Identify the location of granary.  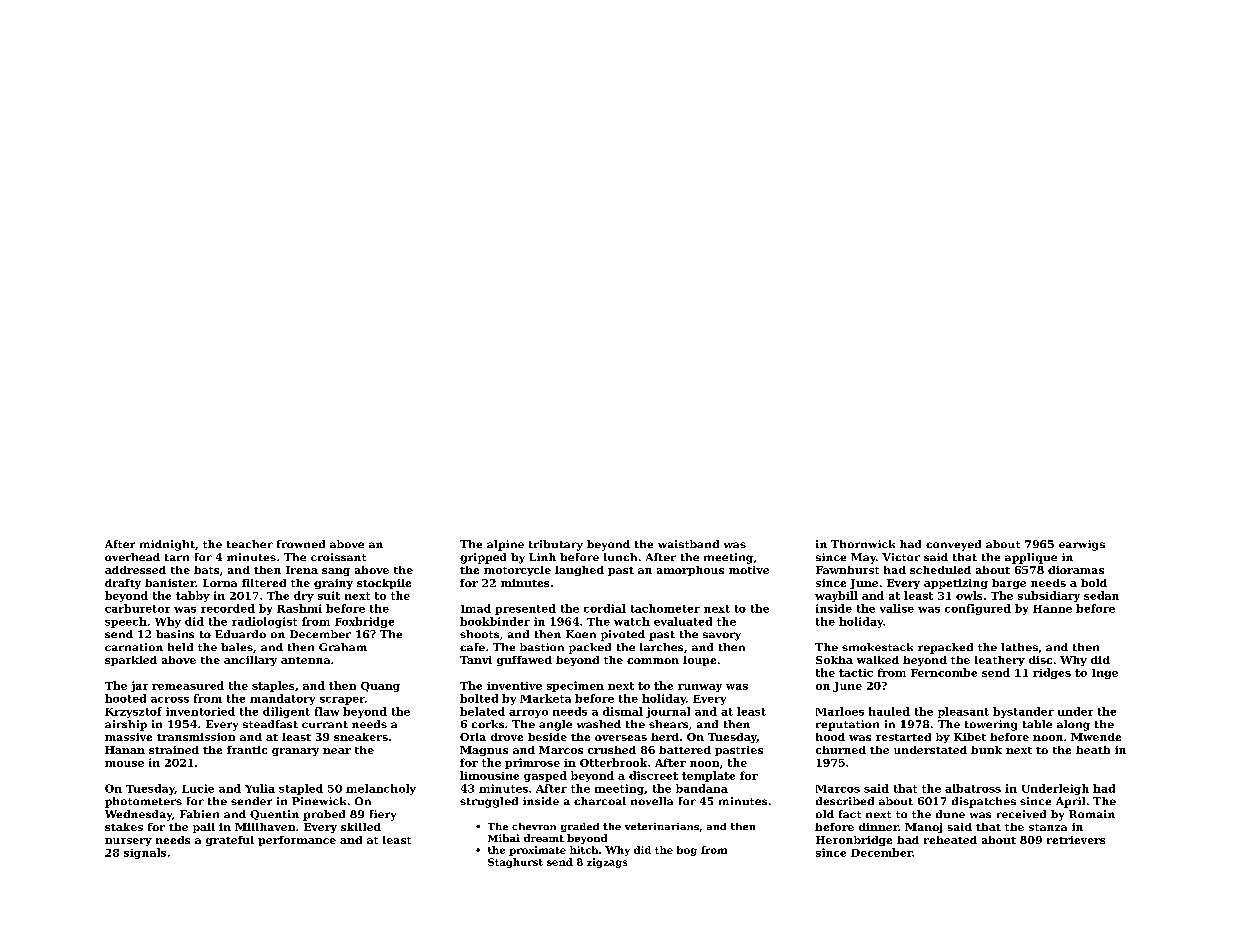
(295, 752).
